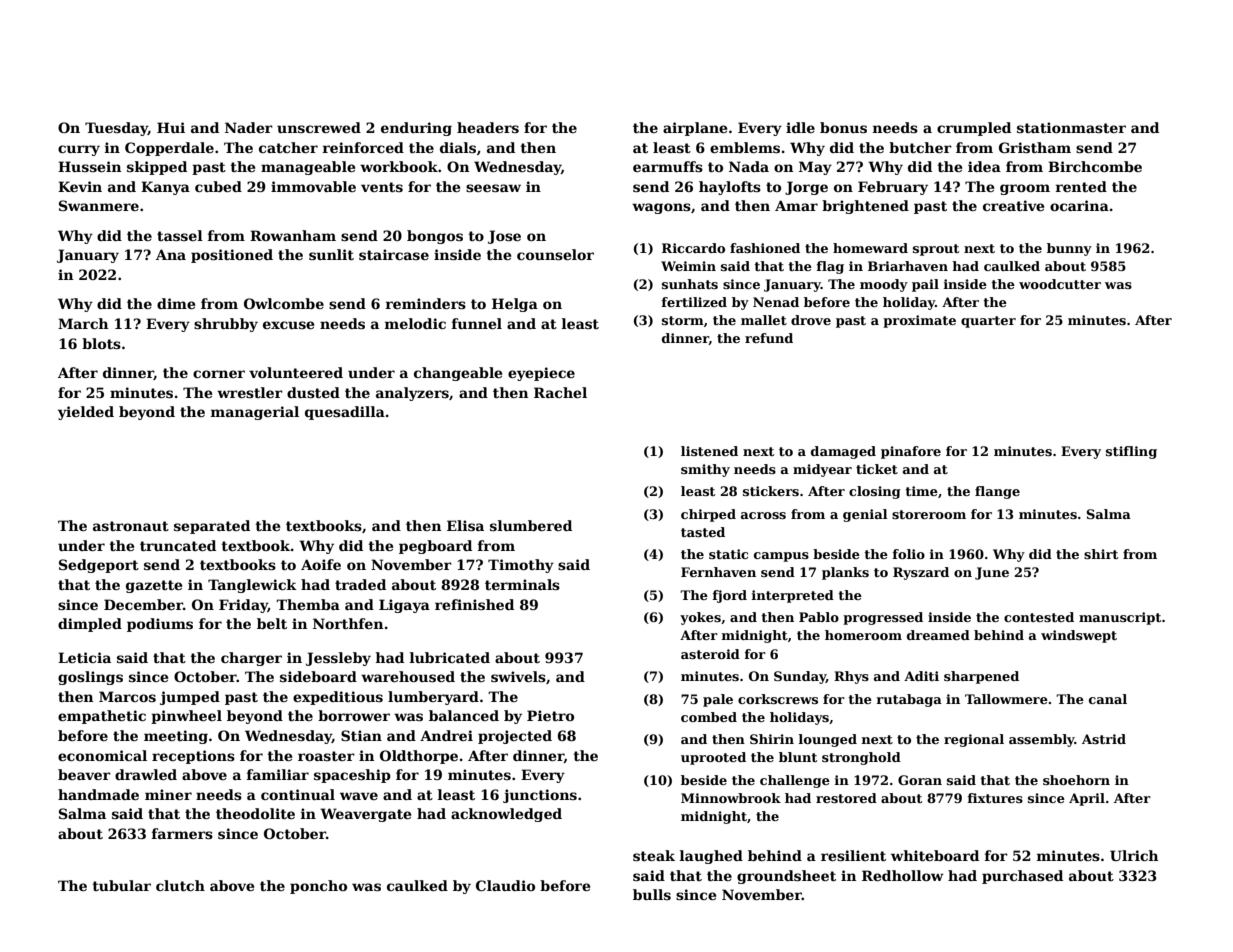  What do you see at coordinates (1022, 877) in the page?
I see `purchased` at bounding box center [1022, 877].
